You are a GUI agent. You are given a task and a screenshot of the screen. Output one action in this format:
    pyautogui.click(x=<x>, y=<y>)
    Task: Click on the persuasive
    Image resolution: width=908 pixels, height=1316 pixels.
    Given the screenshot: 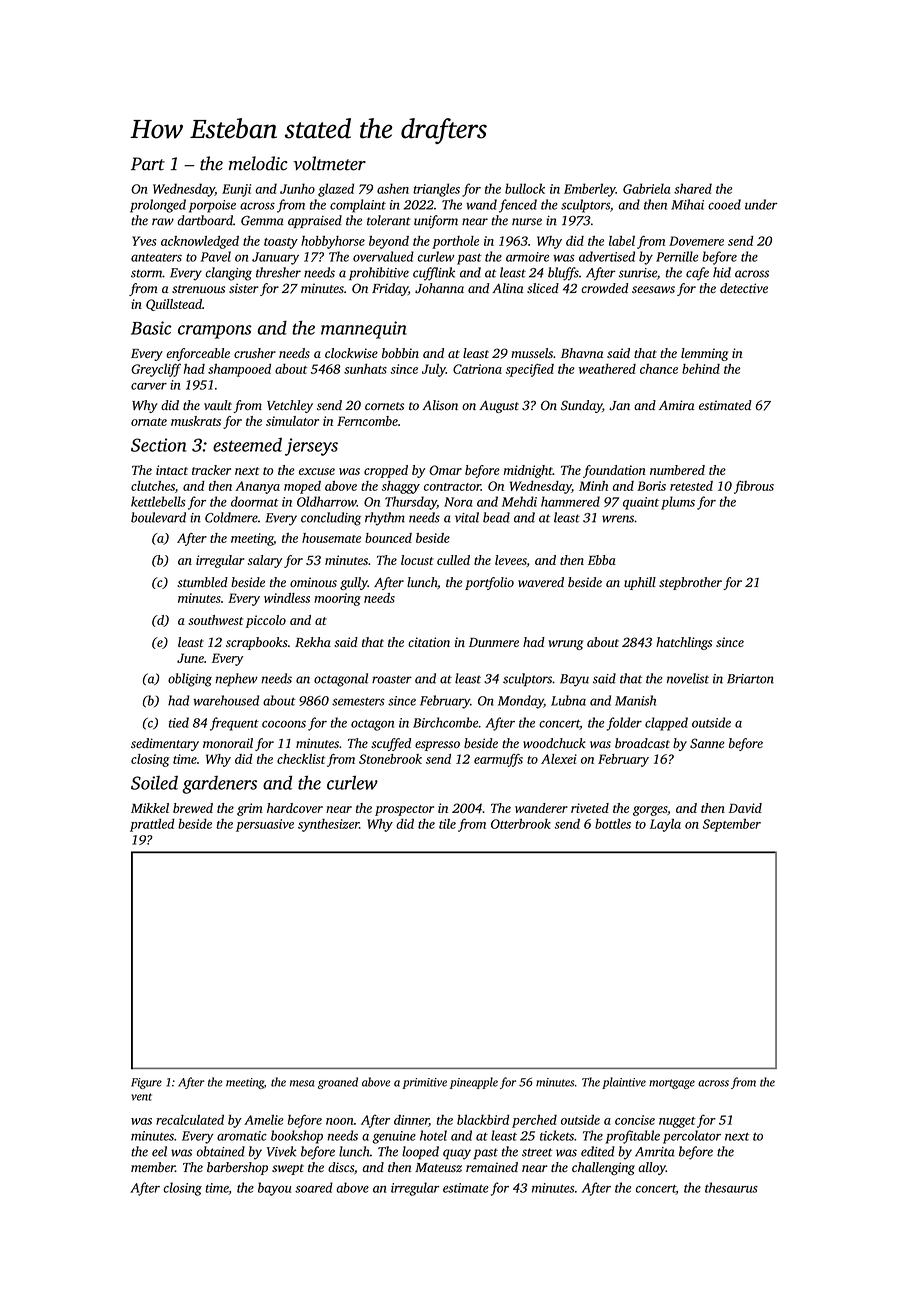 What is the action you would take?
    pyautogui.click(x=265, y=825)
